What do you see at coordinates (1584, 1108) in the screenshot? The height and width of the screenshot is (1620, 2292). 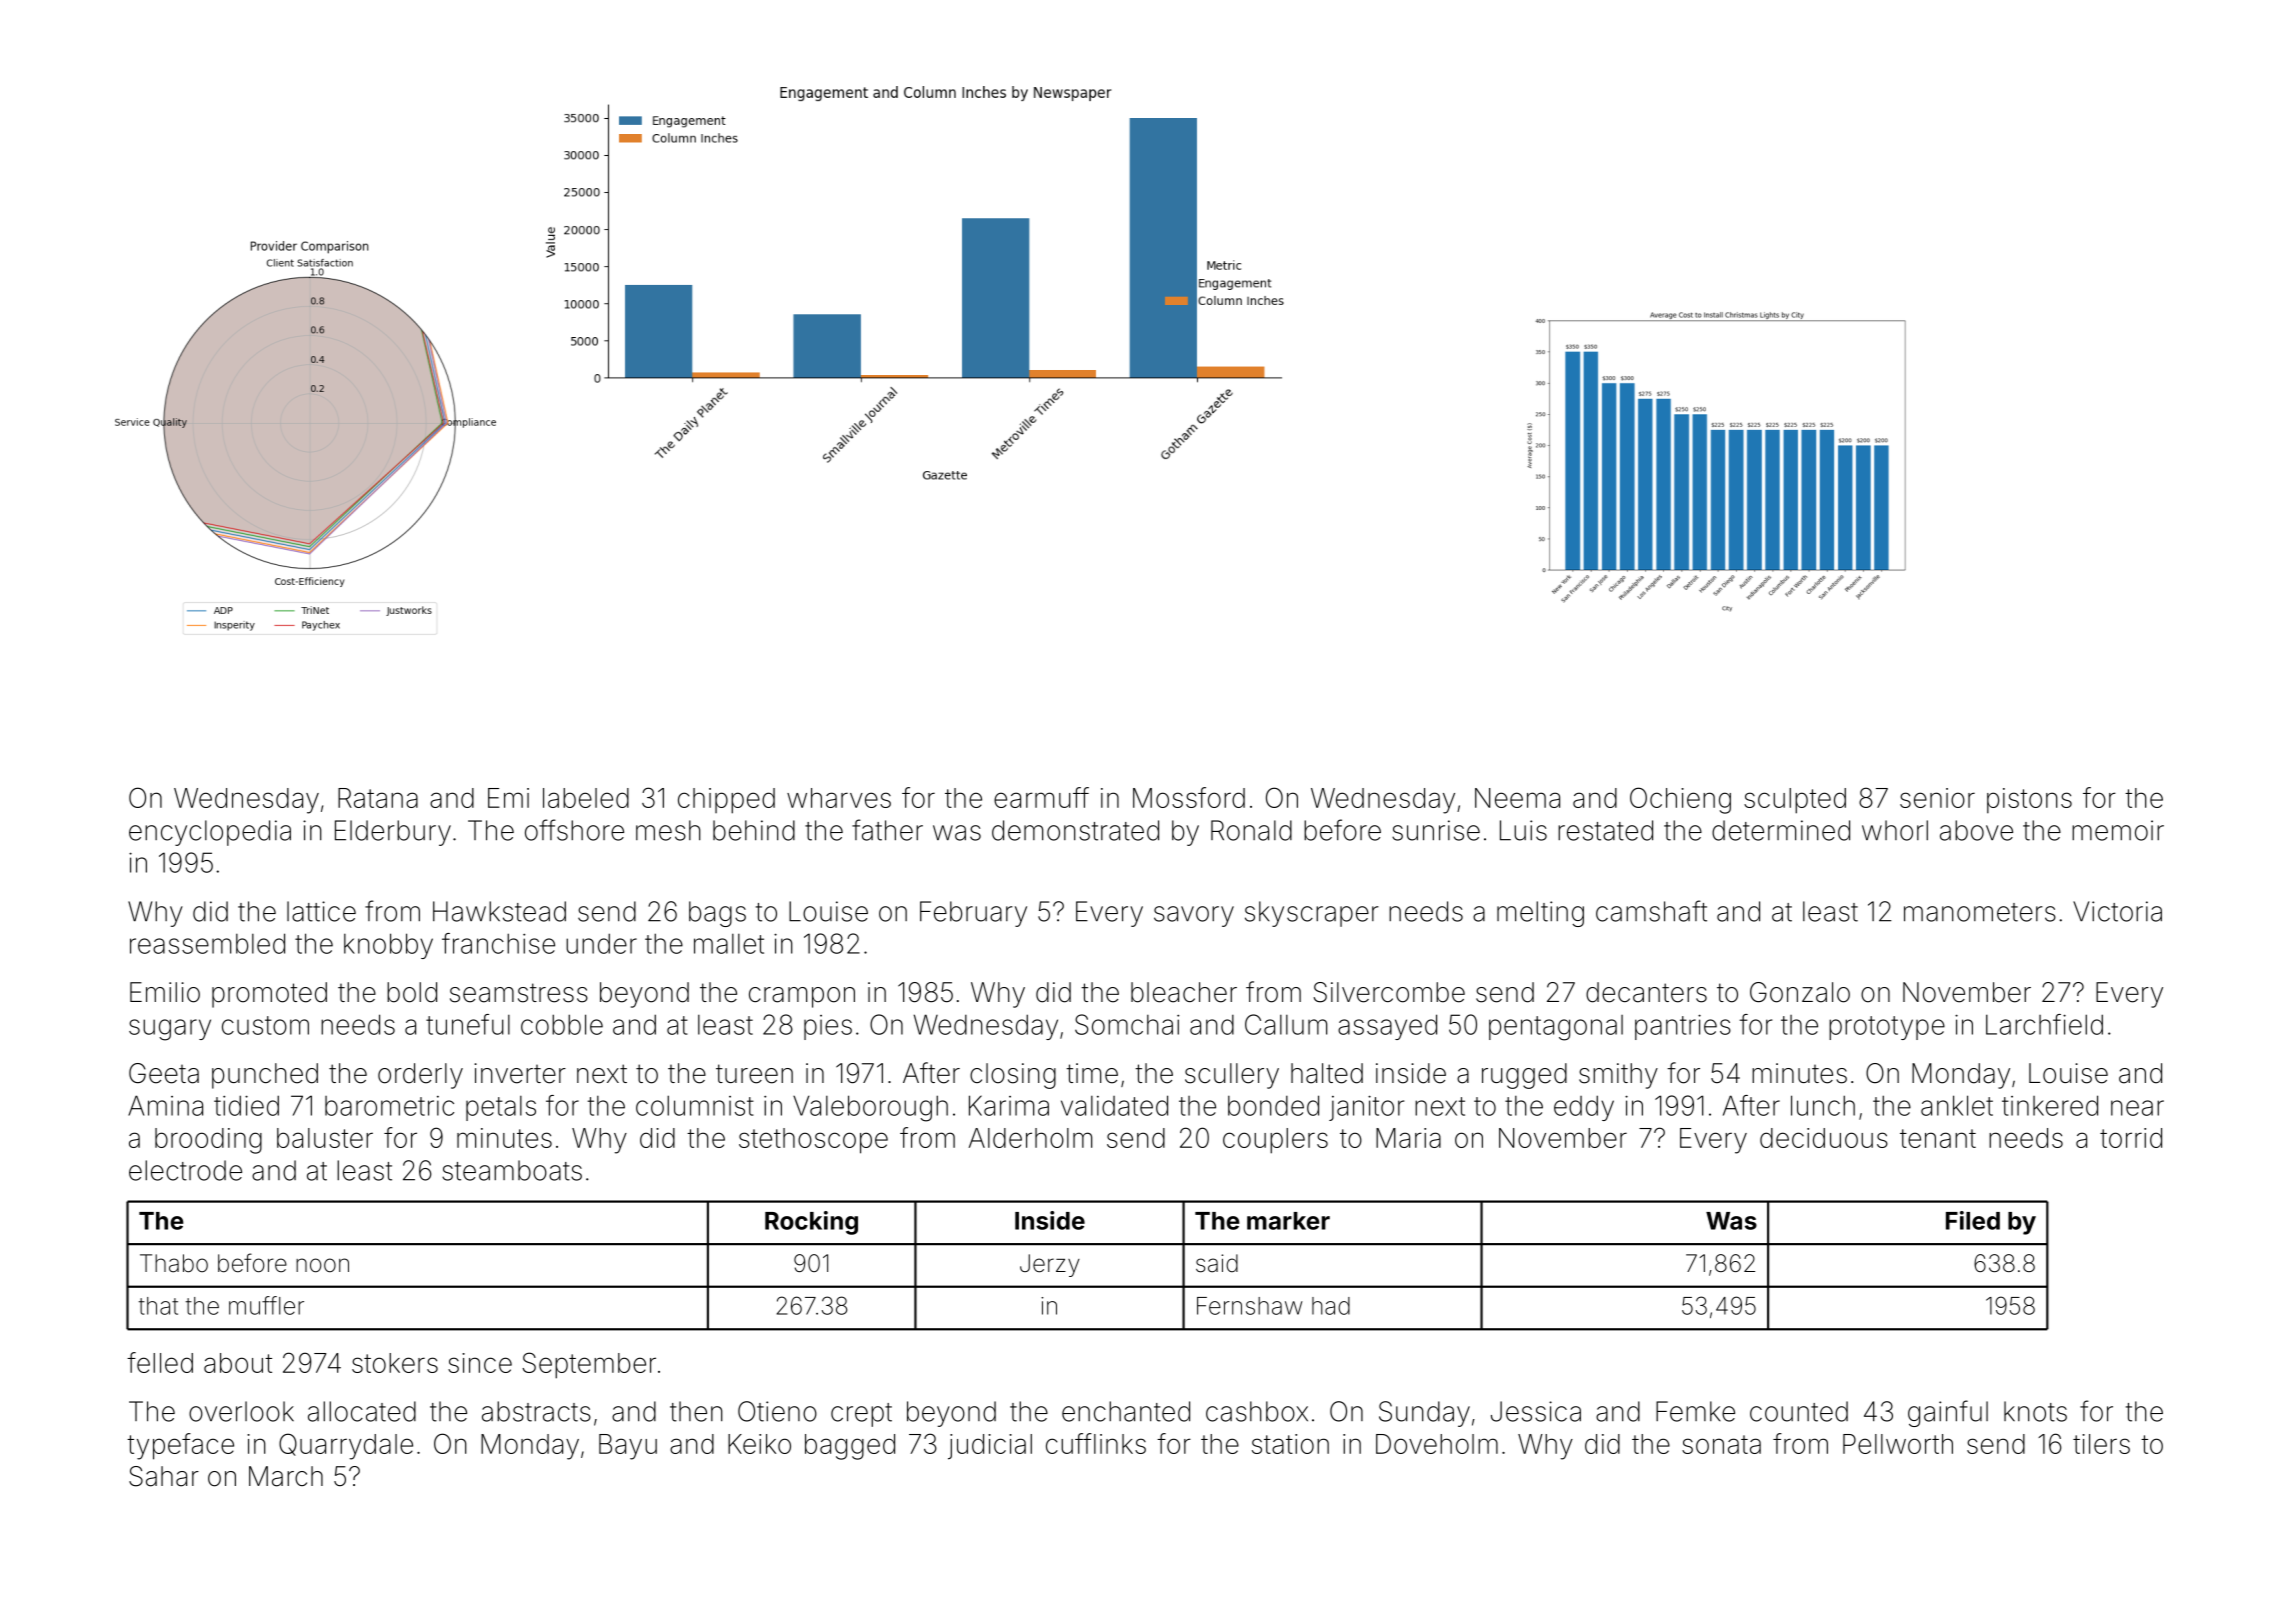 I see `eddy` at bounding box center [1584, 1108].
